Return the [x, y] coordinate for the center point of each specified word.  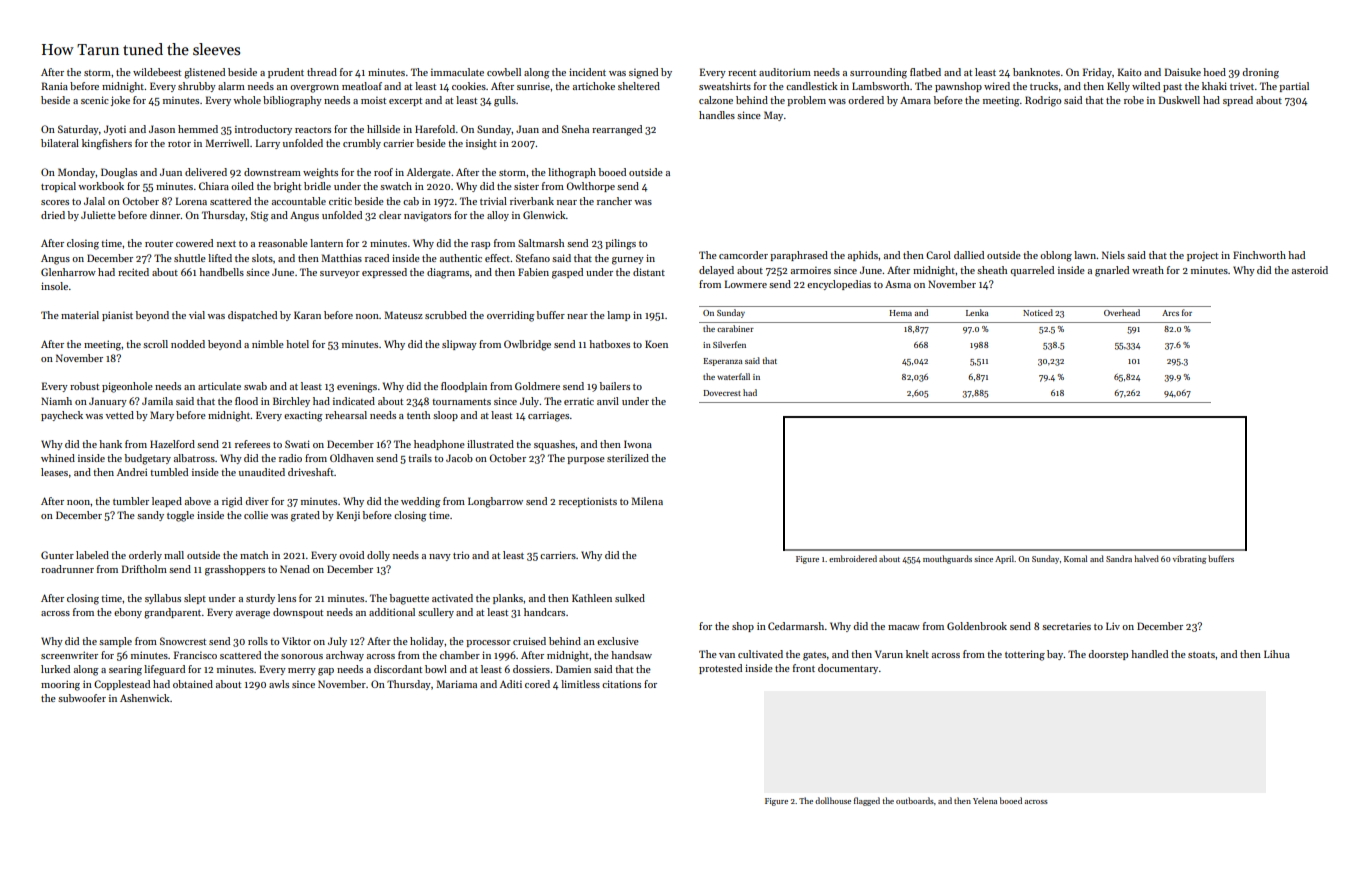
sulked [630, 598]
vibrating [1189, 559]
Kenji [348, 516]
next [226, 244]
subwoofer [82, 698]
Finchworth [1259, 255]
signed [643, 73]
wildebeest [157, 72]
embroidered [853, 558]
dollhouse [833, 800]
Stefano [533, 258]
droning [1260, 73]
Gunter [57, 555]
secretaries [1066, 626]
